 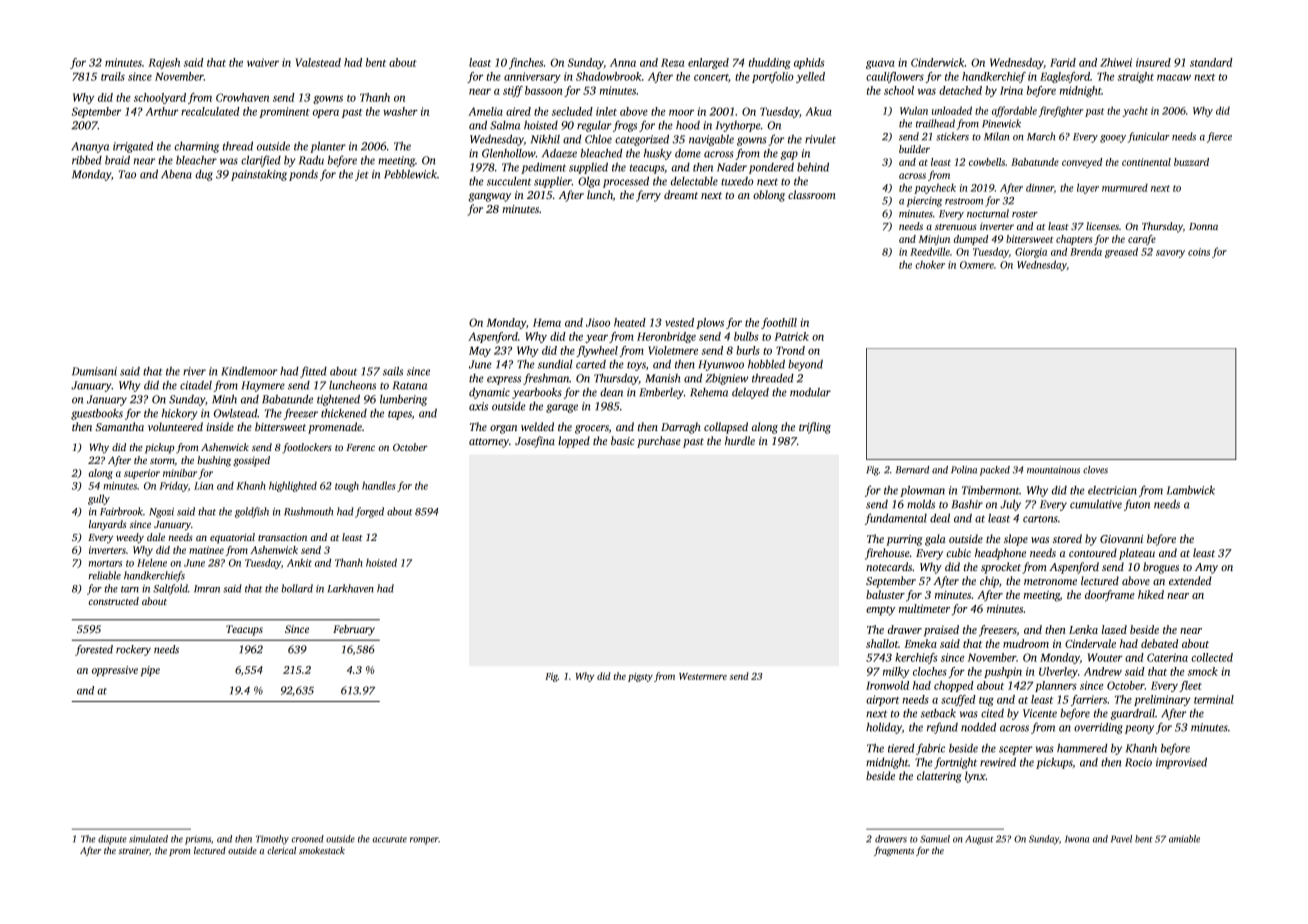 What do you see at coordinates (526, 63) in the document?
I see `finches` at bounding box center [526, 63].
